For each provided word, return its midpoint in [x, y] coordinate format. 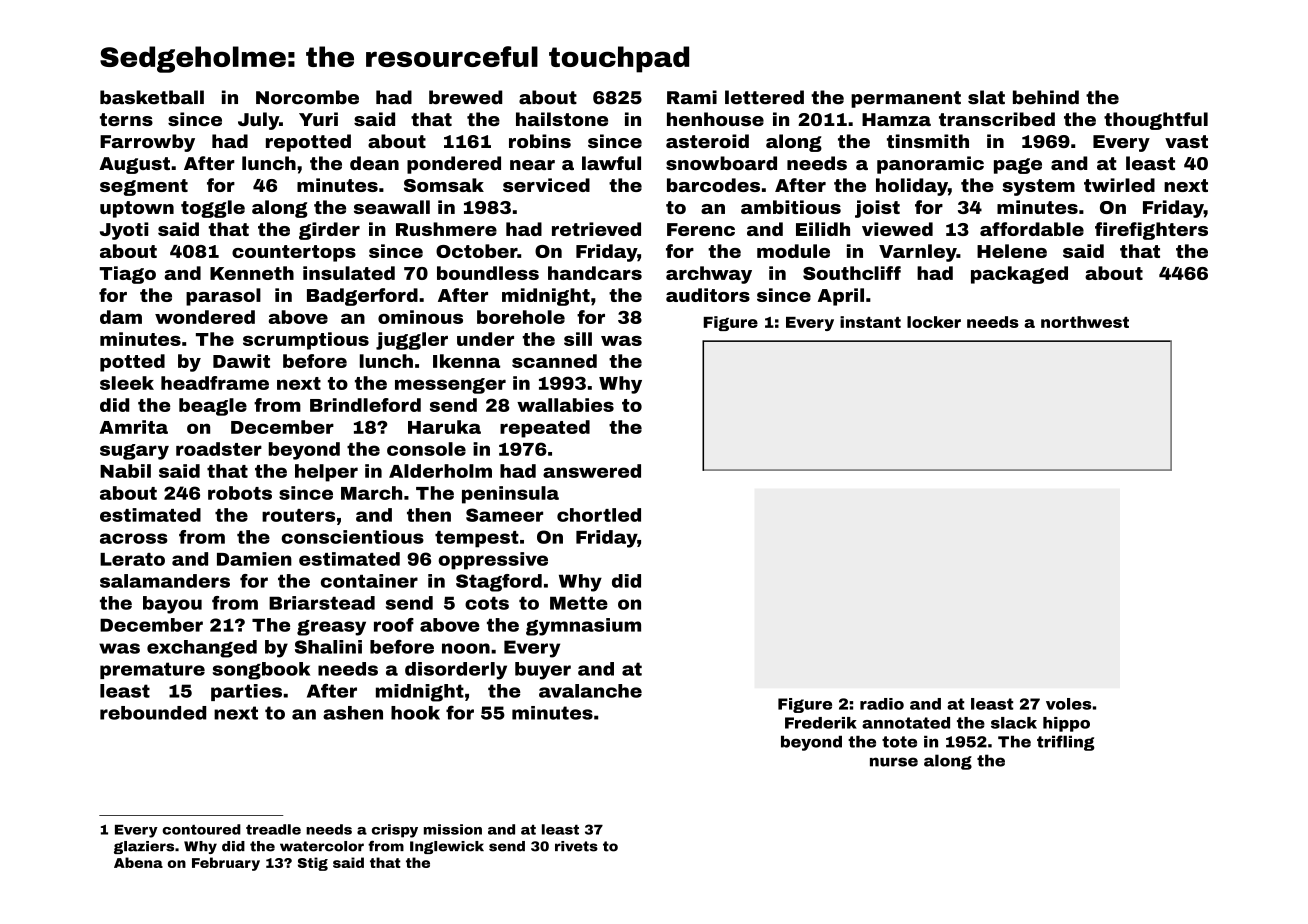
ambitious [791, 207]
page [1018, 166]
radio [882, 704]
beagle [213, 407]
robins [540, 141]
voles [1068, 704]
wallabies [565, 405]
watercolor [322, 846]
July [258, 121]
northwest [1085, 322]
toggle [213, 209]
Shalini [328, 647]
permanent [906, 99]
